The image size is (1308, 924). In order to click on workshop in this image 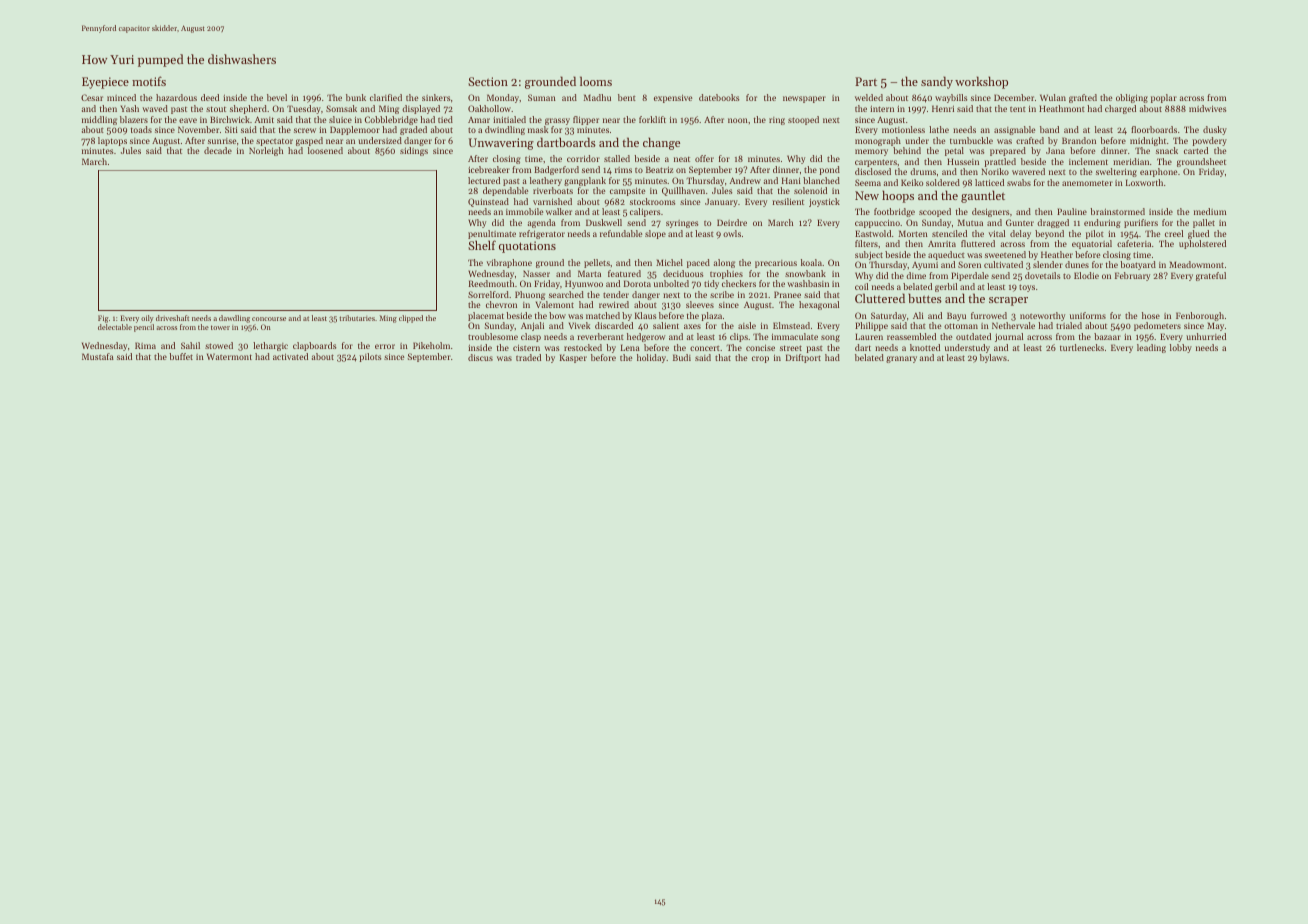, I will do `click(981, 82)`.
